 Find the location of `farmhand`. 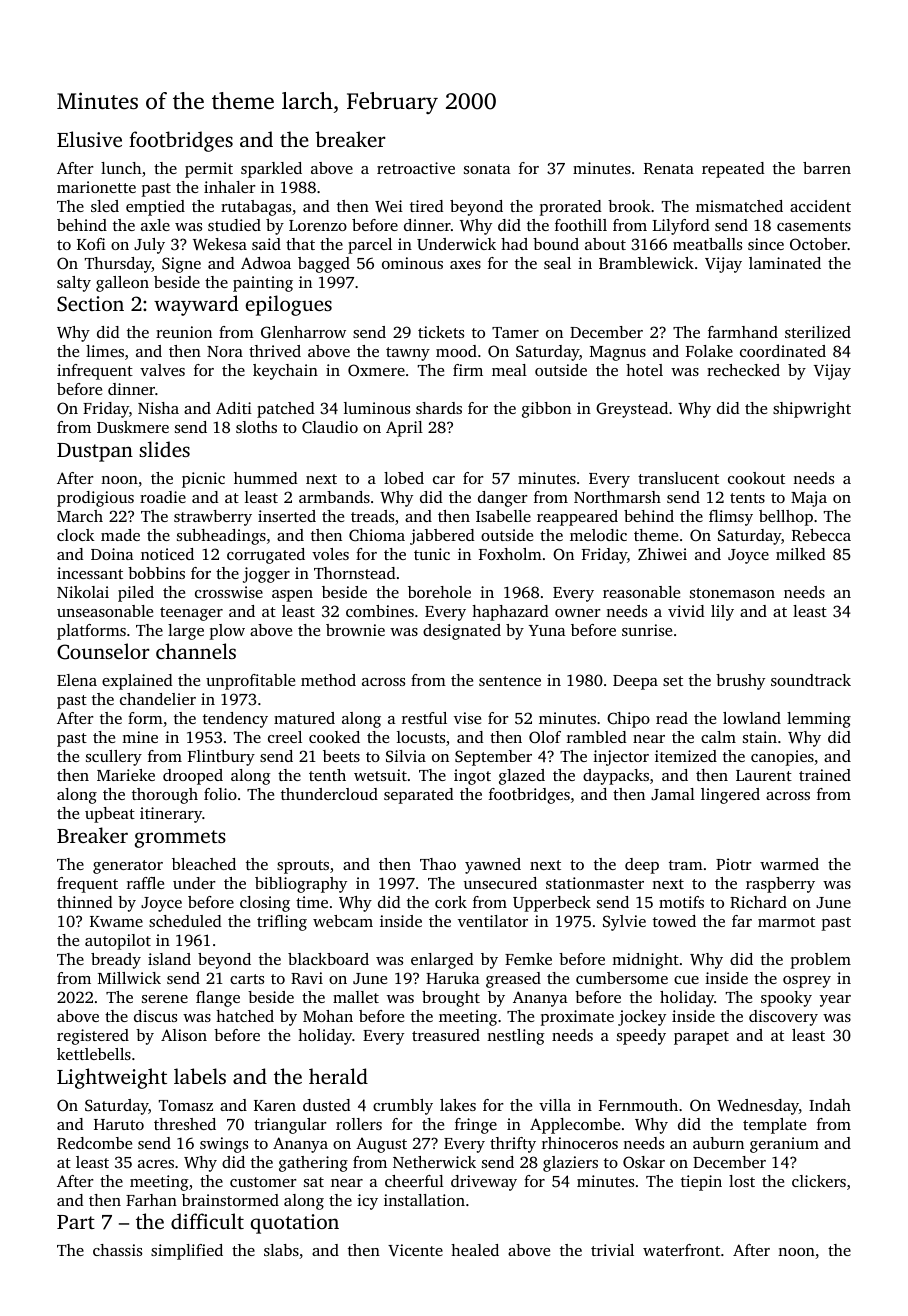

farmhand is located at coordinates (743, 332).
